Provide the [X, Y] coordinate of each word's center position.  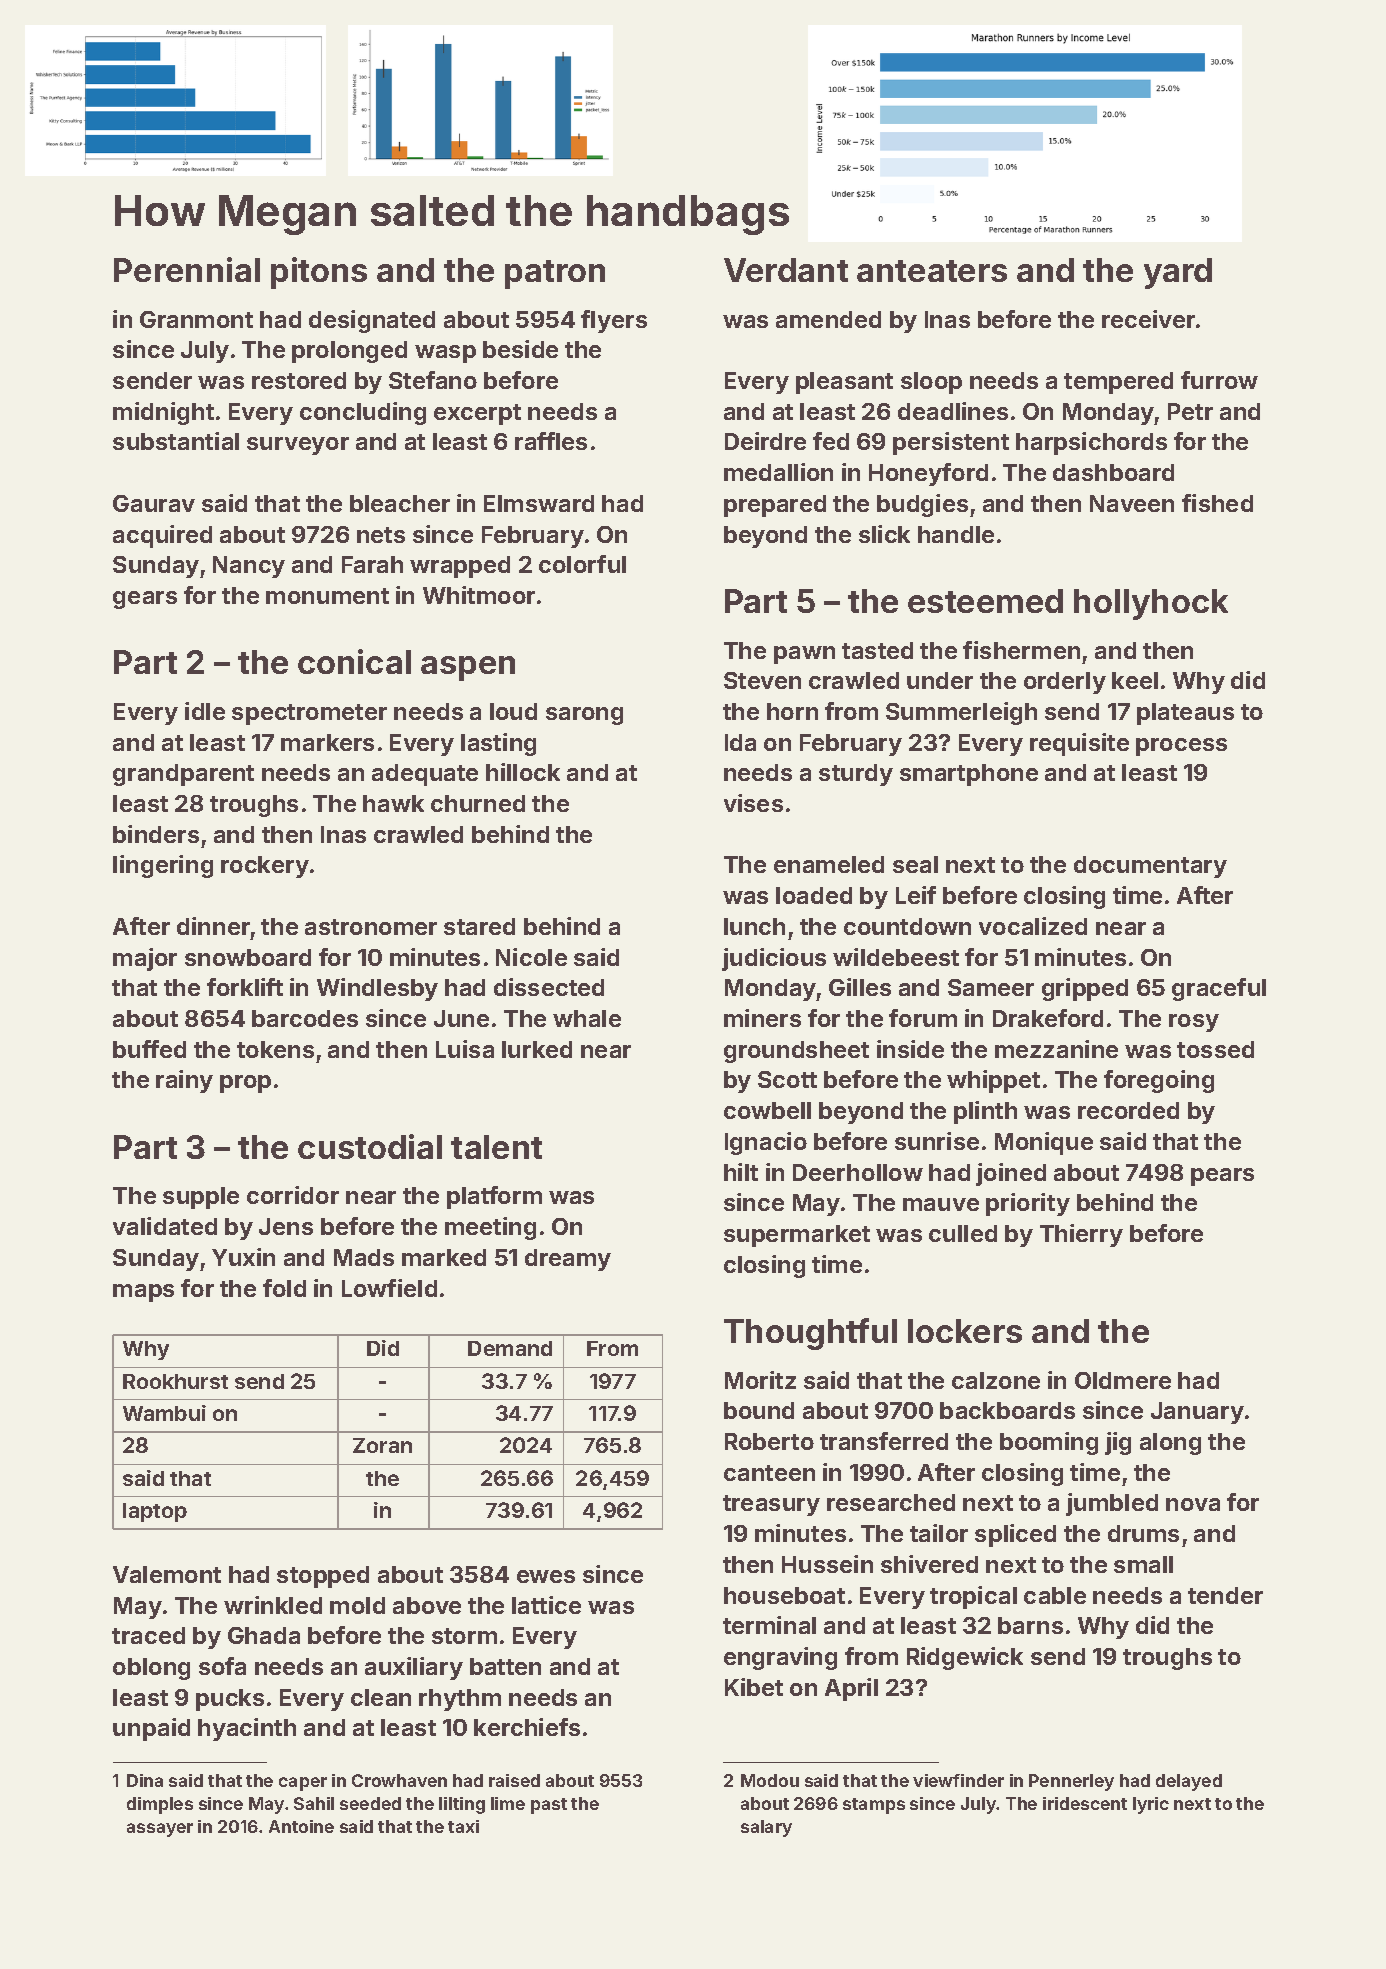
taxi [463, 1826]
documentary [1150, 867]
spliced [1015, 1535]
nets [381, 535]
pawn [804, 655]
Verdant [786, 270]
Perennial [187, 269]
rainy [184, 1081]
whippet [993, 1081]
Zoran [382, 1445]
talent [496, 1147]
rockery [265, 867]
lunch [754, 926]
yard [1178, 273]
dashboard [1113, 472]
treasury [771, 1505]
